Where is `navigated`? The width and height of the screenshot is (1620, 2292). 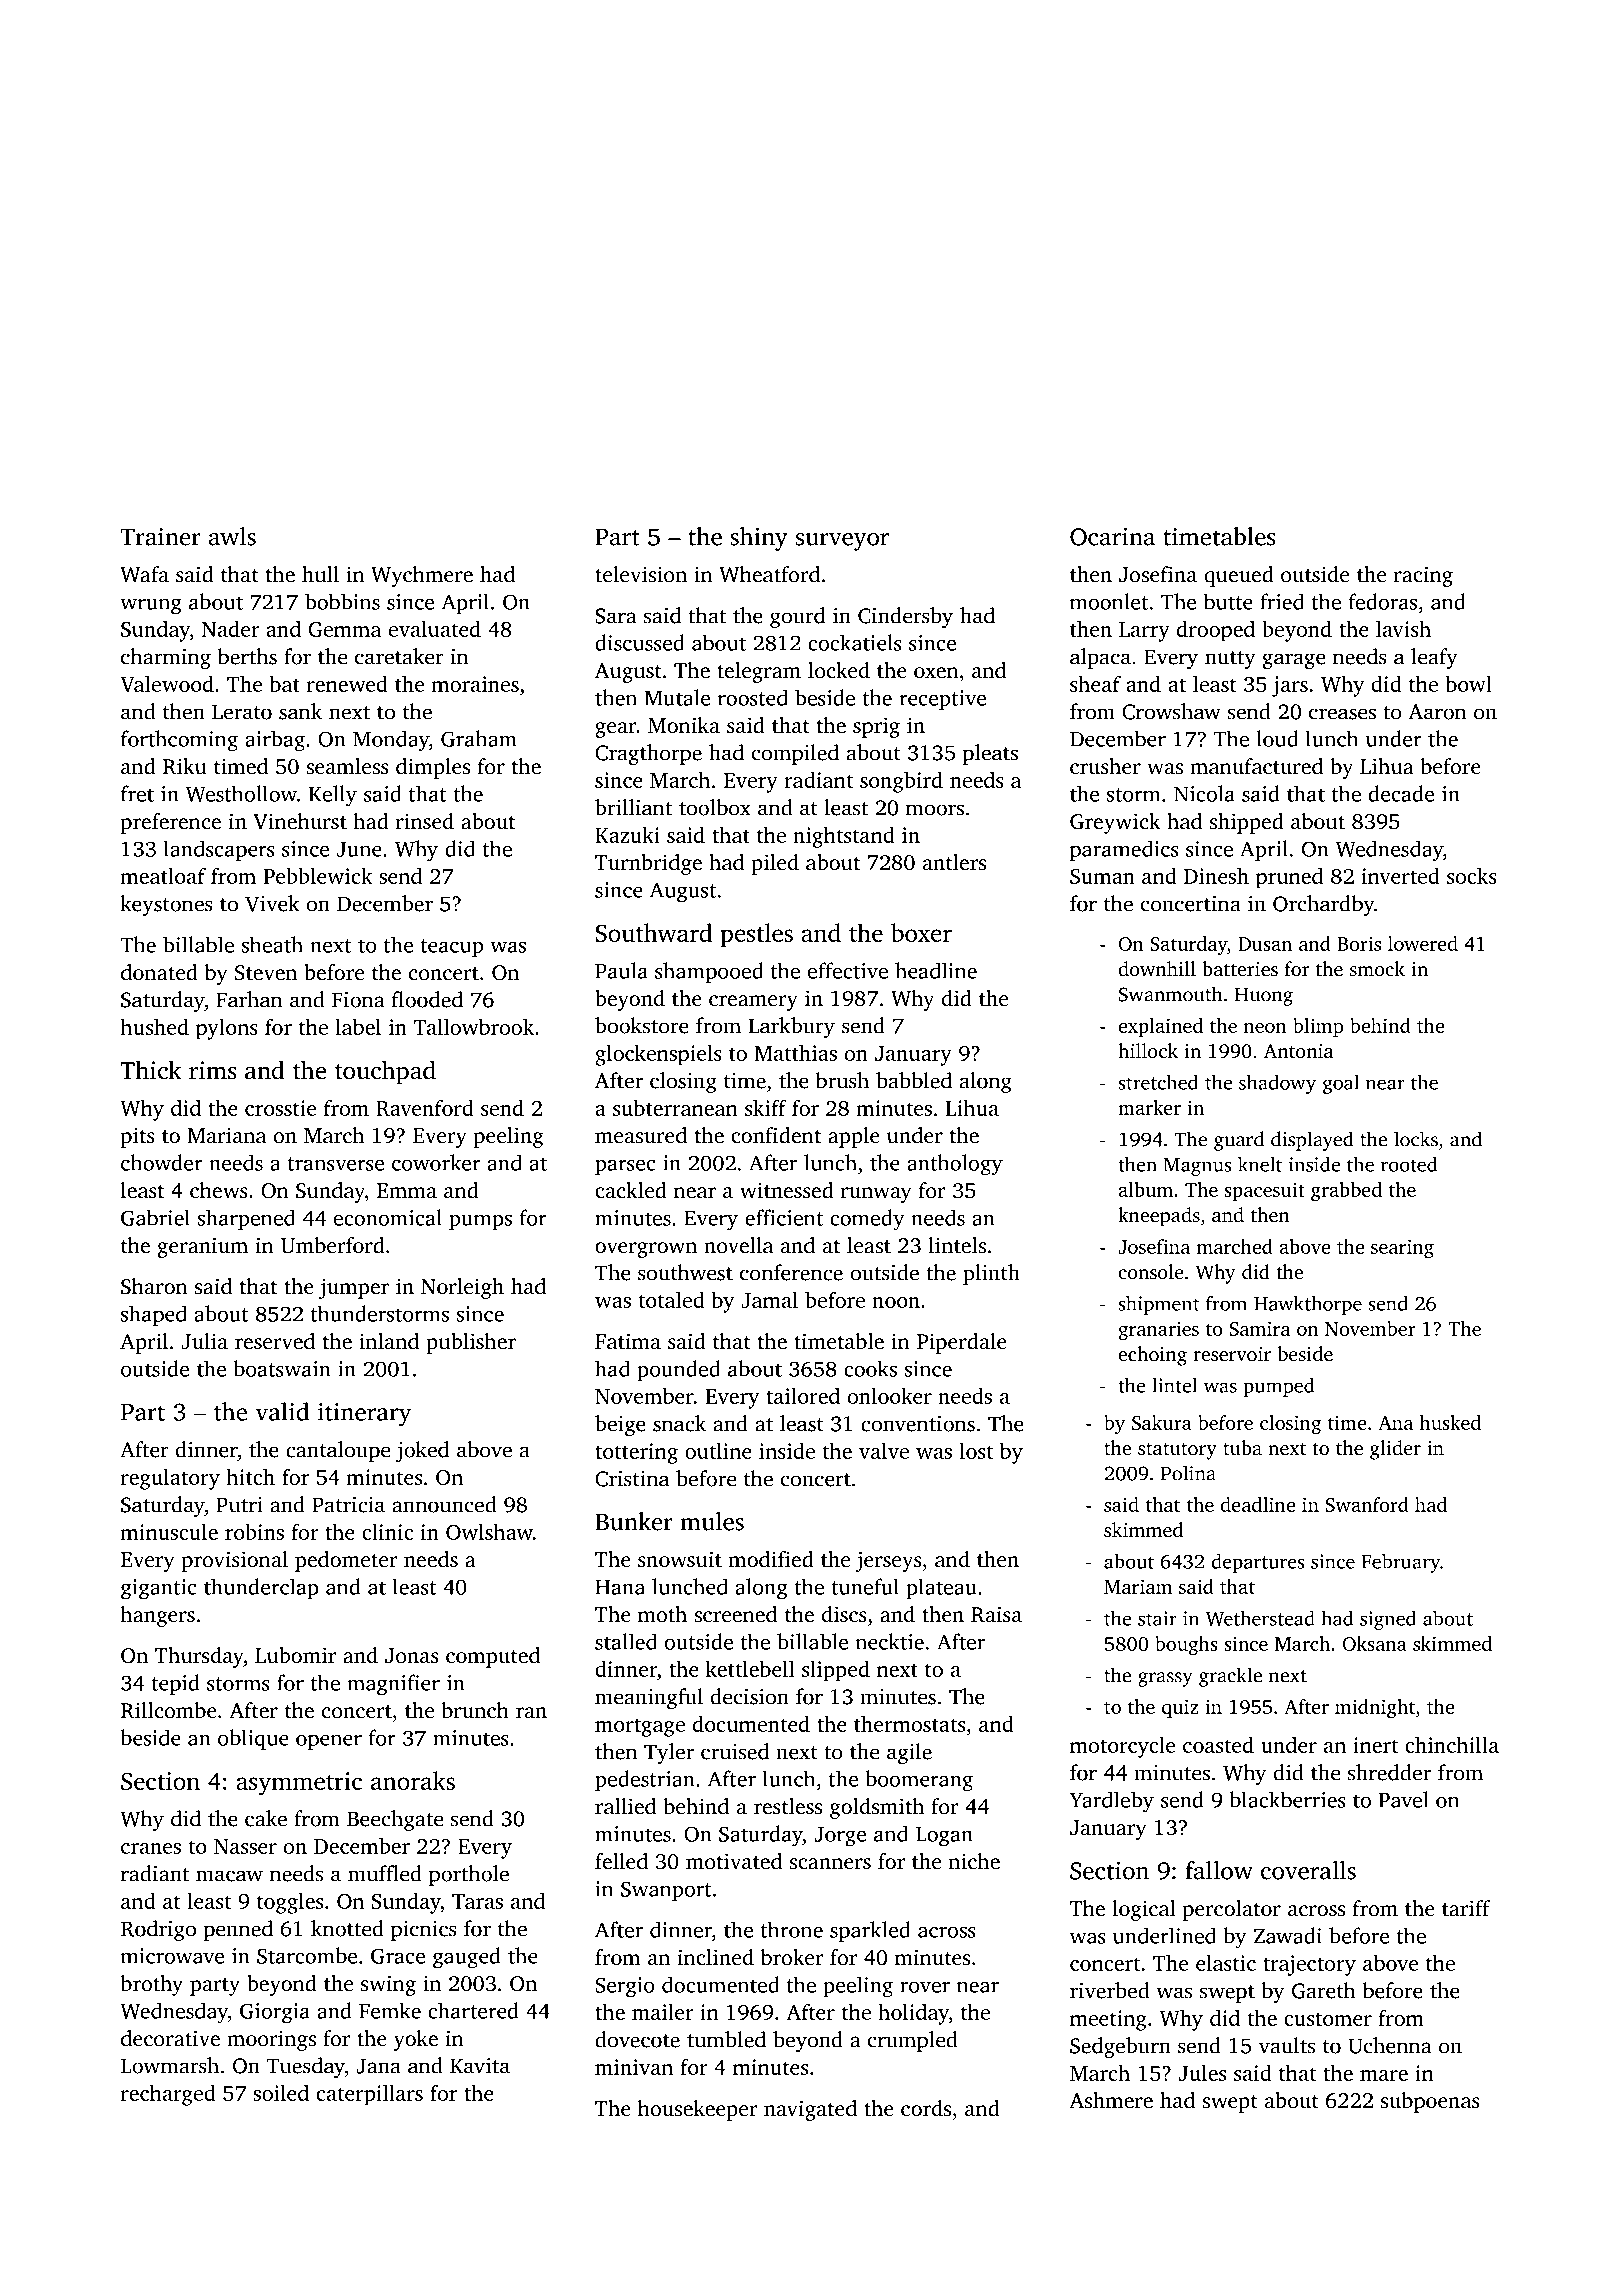
navigated is located at coordinates (810, 2110).
